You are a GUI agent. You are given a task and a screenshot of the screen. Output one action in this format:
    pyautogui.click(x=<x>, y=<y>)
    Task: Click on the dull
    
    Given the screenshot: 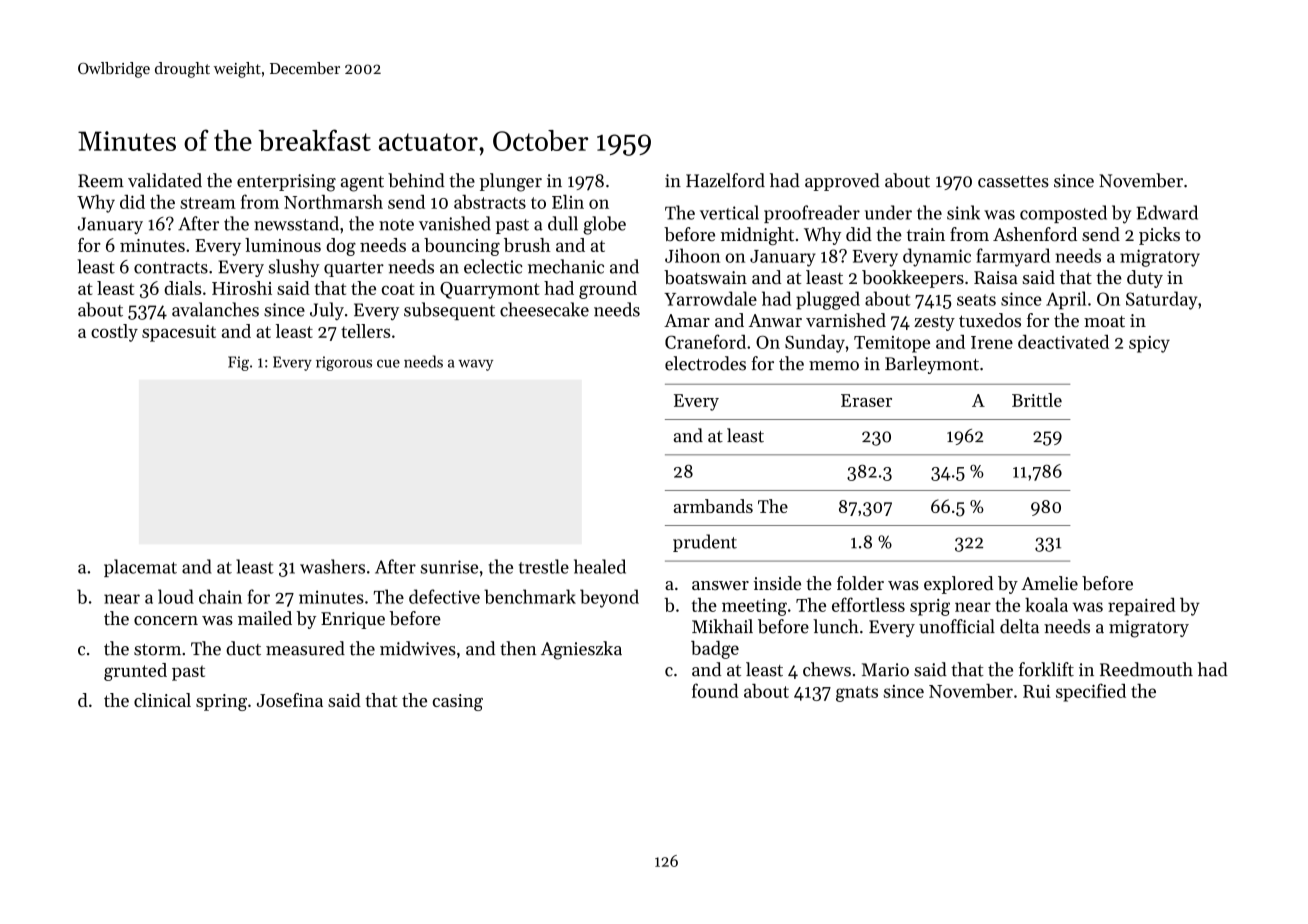 What is the action you would take?
    pyautogui.click(x=563, y=223)
